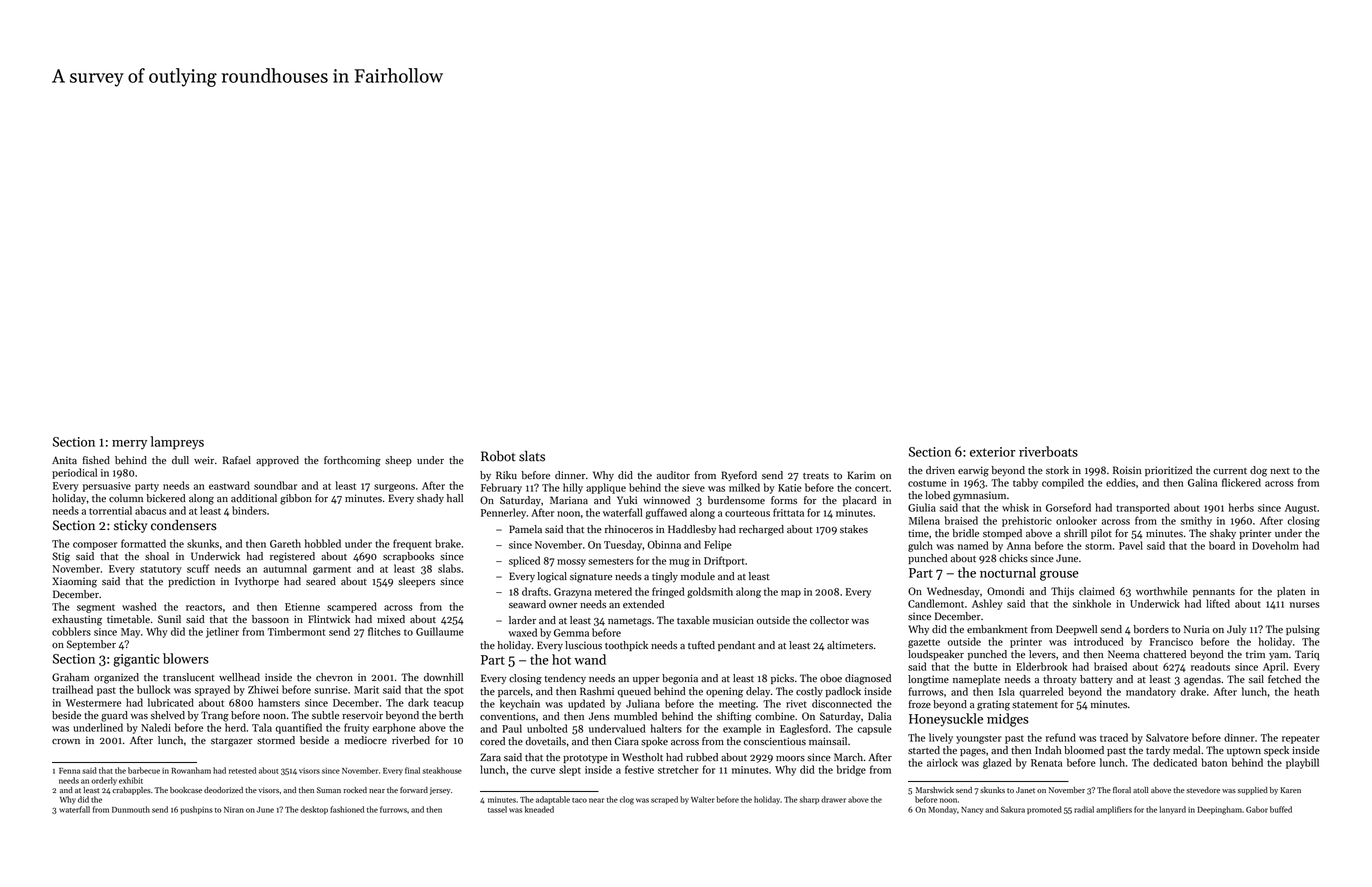 Image resolution: width=1372 pixels, height=887 pixels. I want to click on hot, so click(561, 659).
